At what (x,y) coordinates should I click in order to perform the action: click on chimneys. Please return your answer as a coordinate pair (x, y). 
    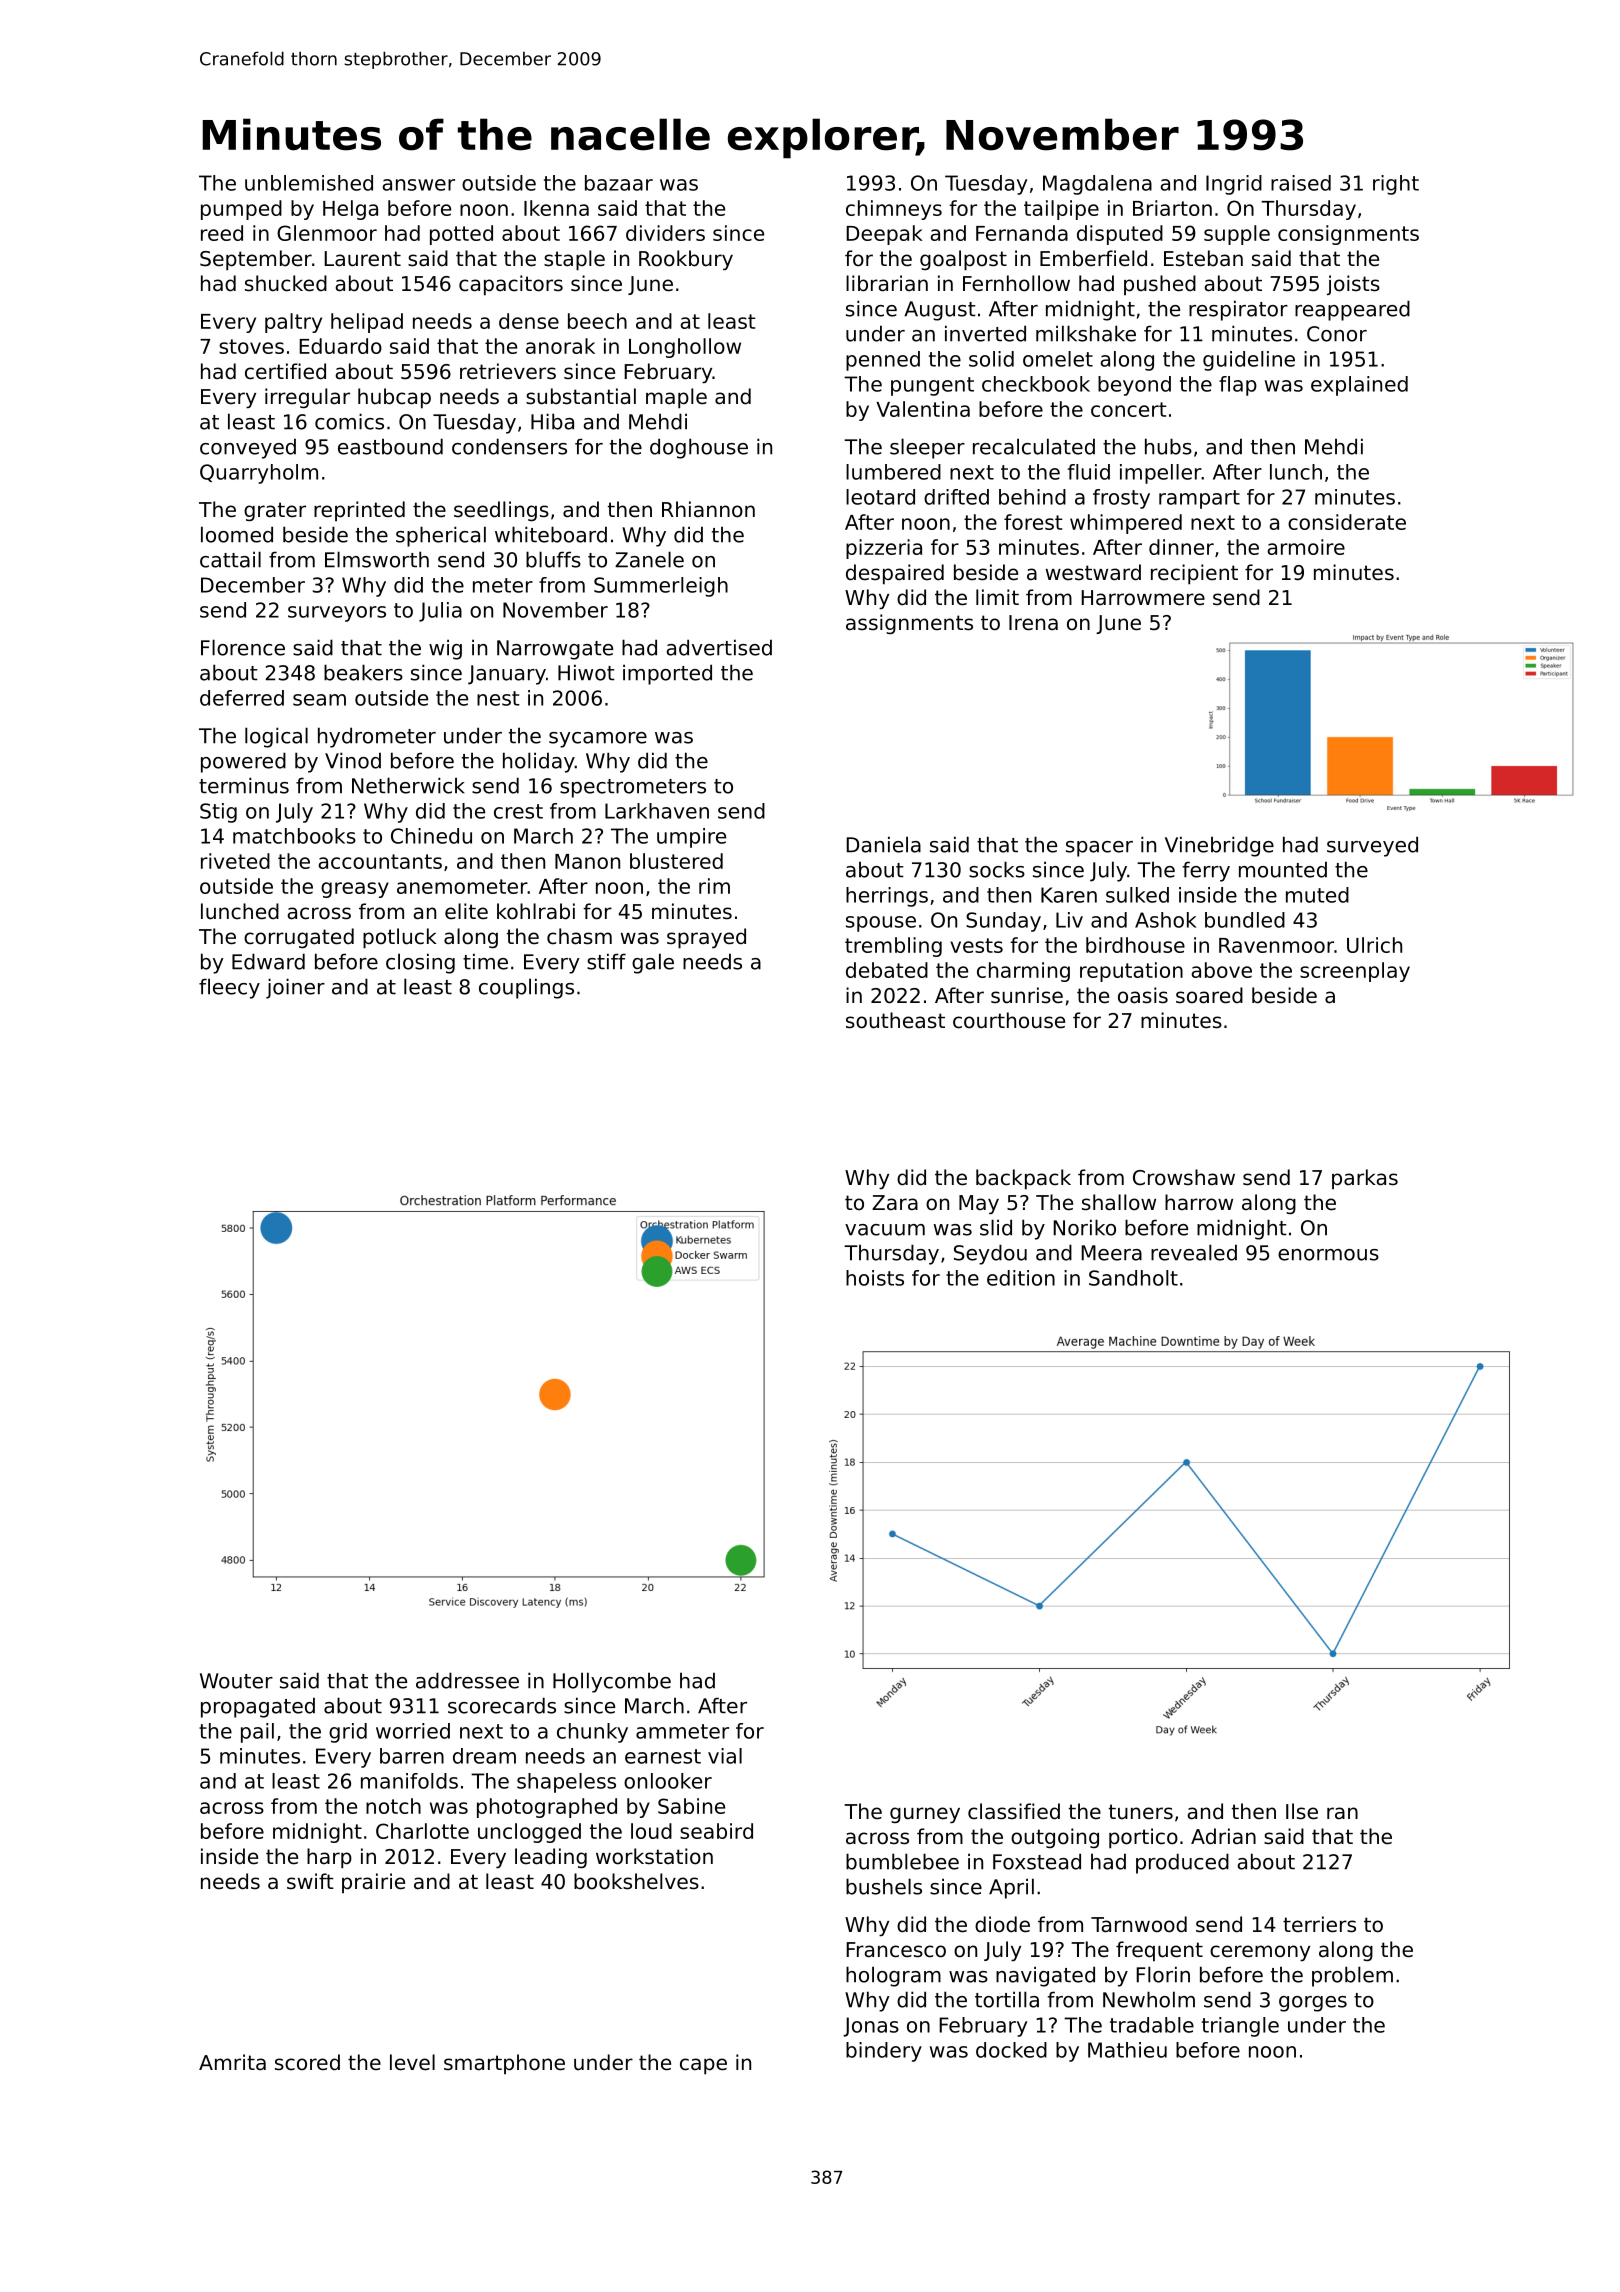
    Looking at the image, I should click on (894, 210).
